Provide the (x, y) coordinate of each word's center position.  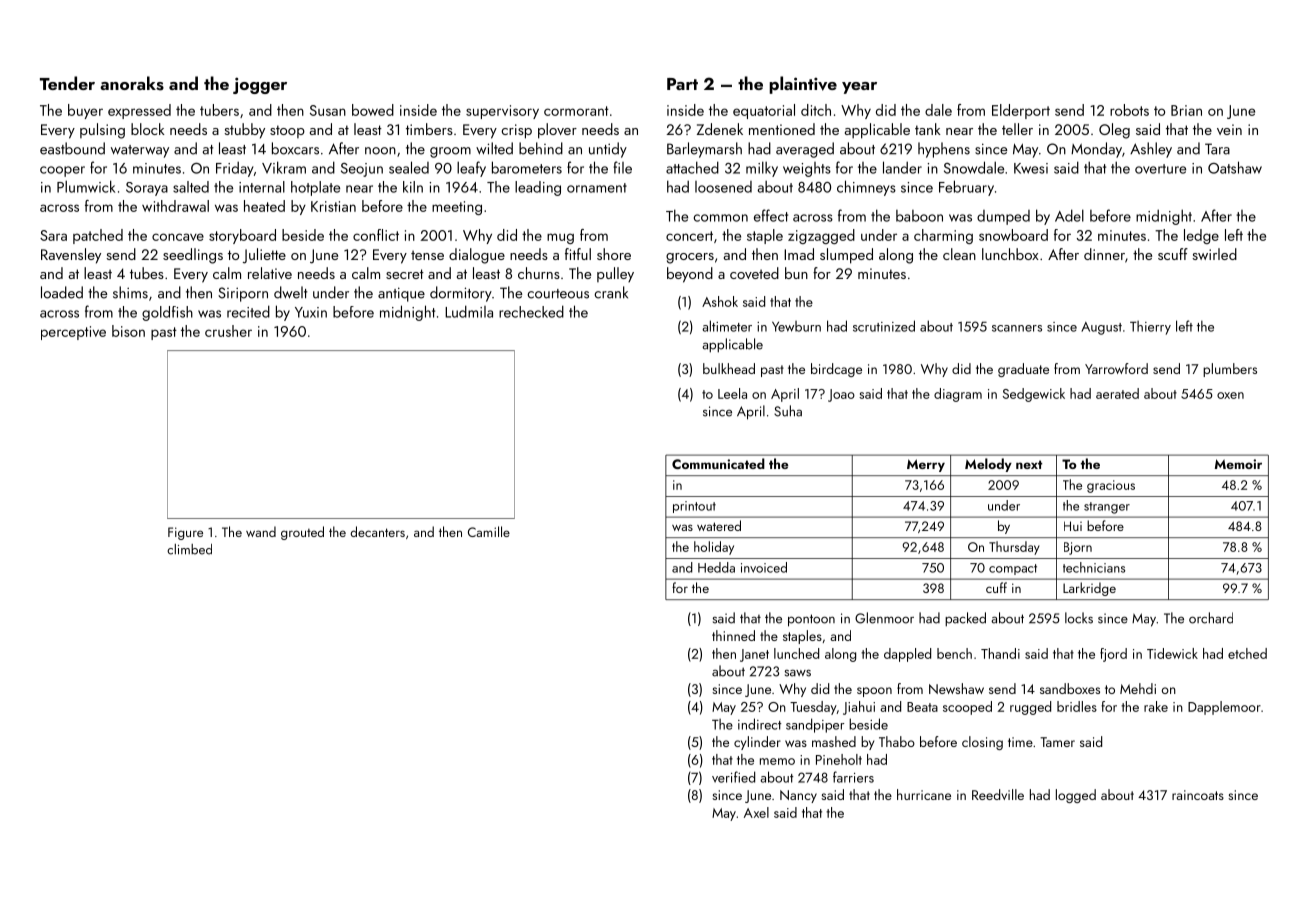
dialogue (477, 256)
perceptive (73, 333)
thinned (733, 635)
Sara (53, 235)
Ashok (720, 301)
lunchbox (1010, 254)
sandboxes (1070, 688)
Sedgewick (1034, 395)
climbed (189, 549)
